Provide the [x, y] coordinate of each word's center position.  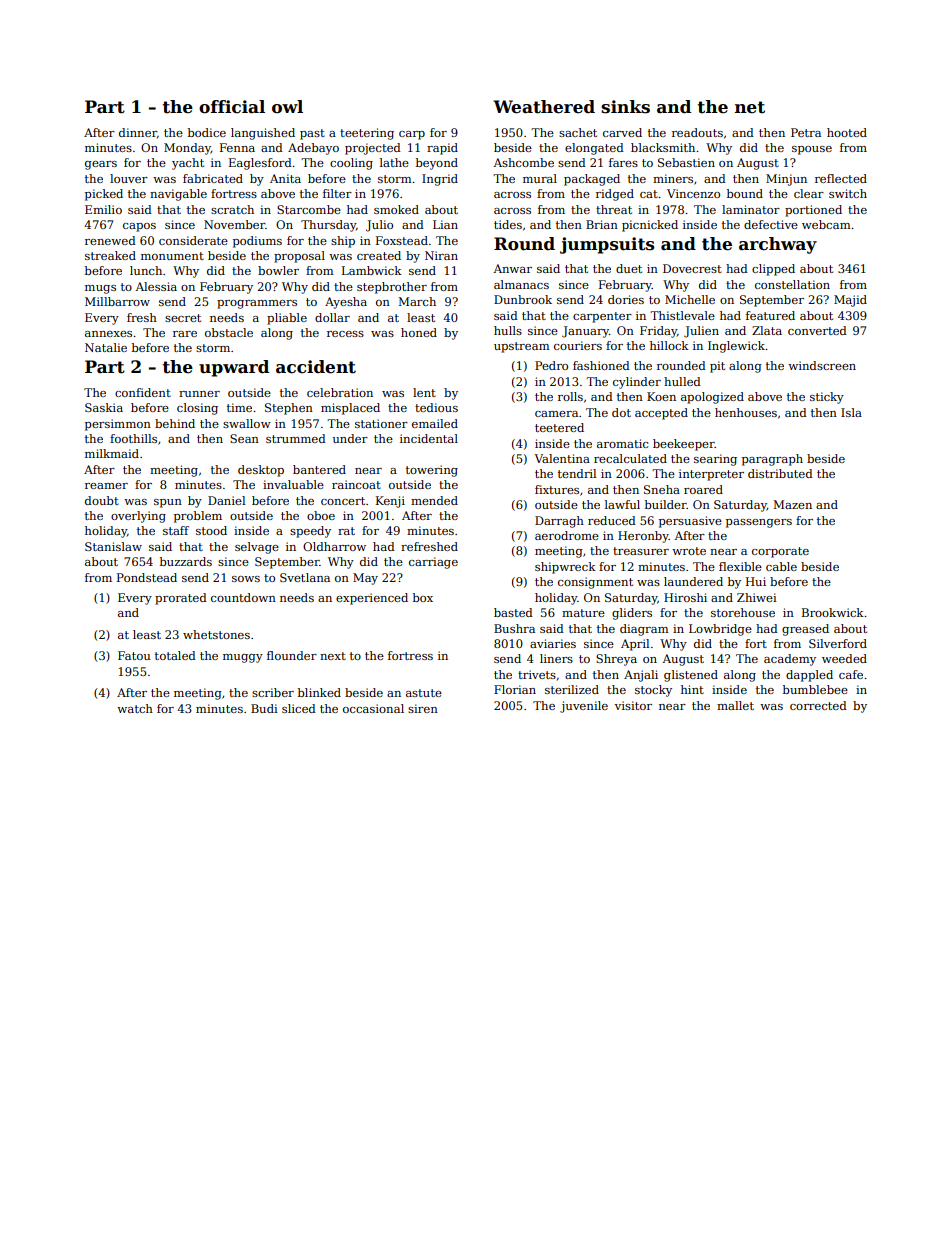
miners [673, 178]
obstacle [229, 332]
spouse [812, 150]
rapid [442, 149]
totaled [175, 655]
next [333, 656]
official [232, 107]
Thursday [328, 226]
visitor [633, 705]
